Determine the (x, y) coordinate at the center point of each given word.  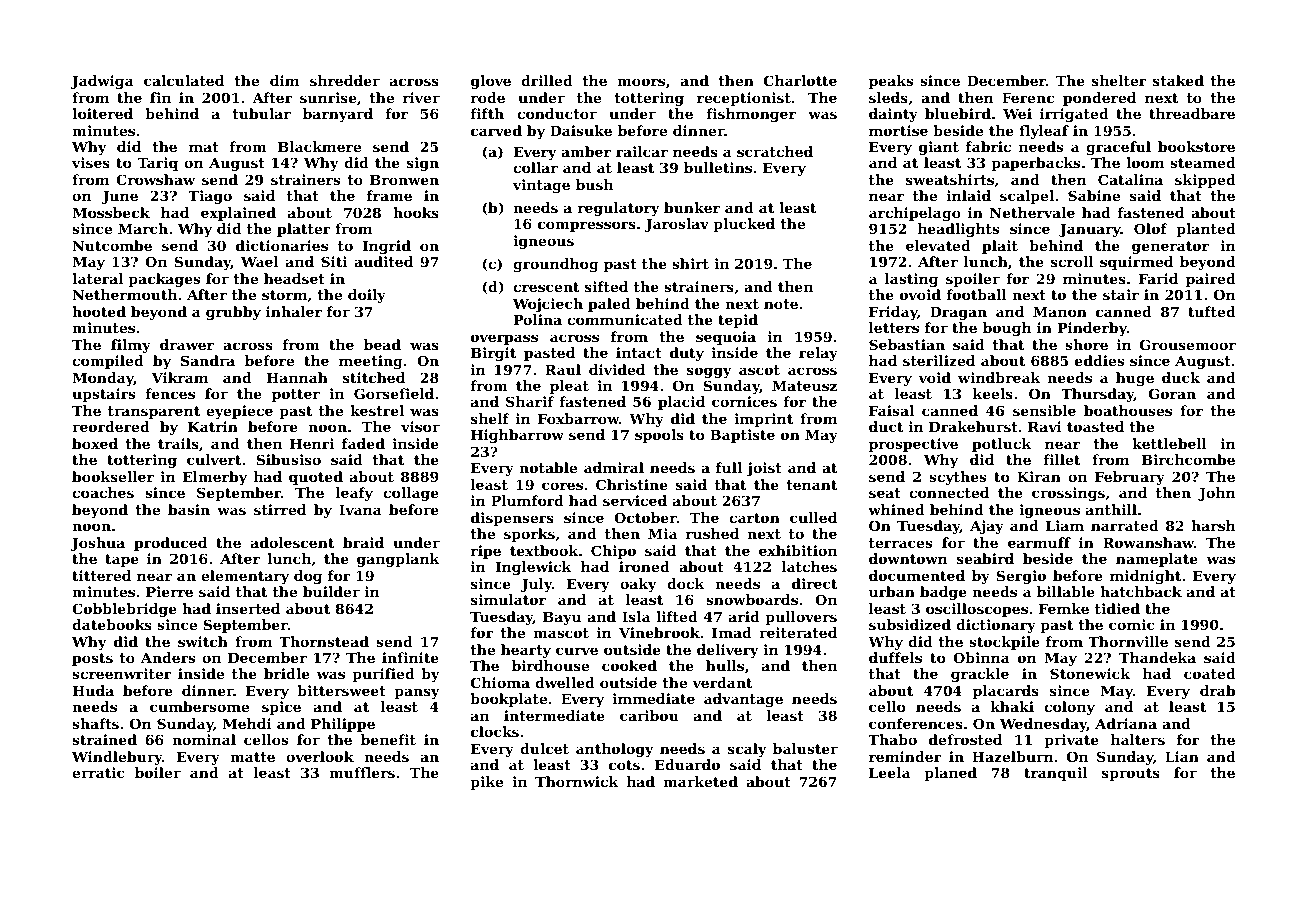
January (1090, 230)
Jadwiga (102, 82)
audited (383, 261)
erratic (98, 772)
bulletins (718, 167)
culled (813, 517)
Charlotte (800, 80)
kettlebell (1169, 443)
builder (331, 591)
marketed (700, 781)
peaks (891, 82)
